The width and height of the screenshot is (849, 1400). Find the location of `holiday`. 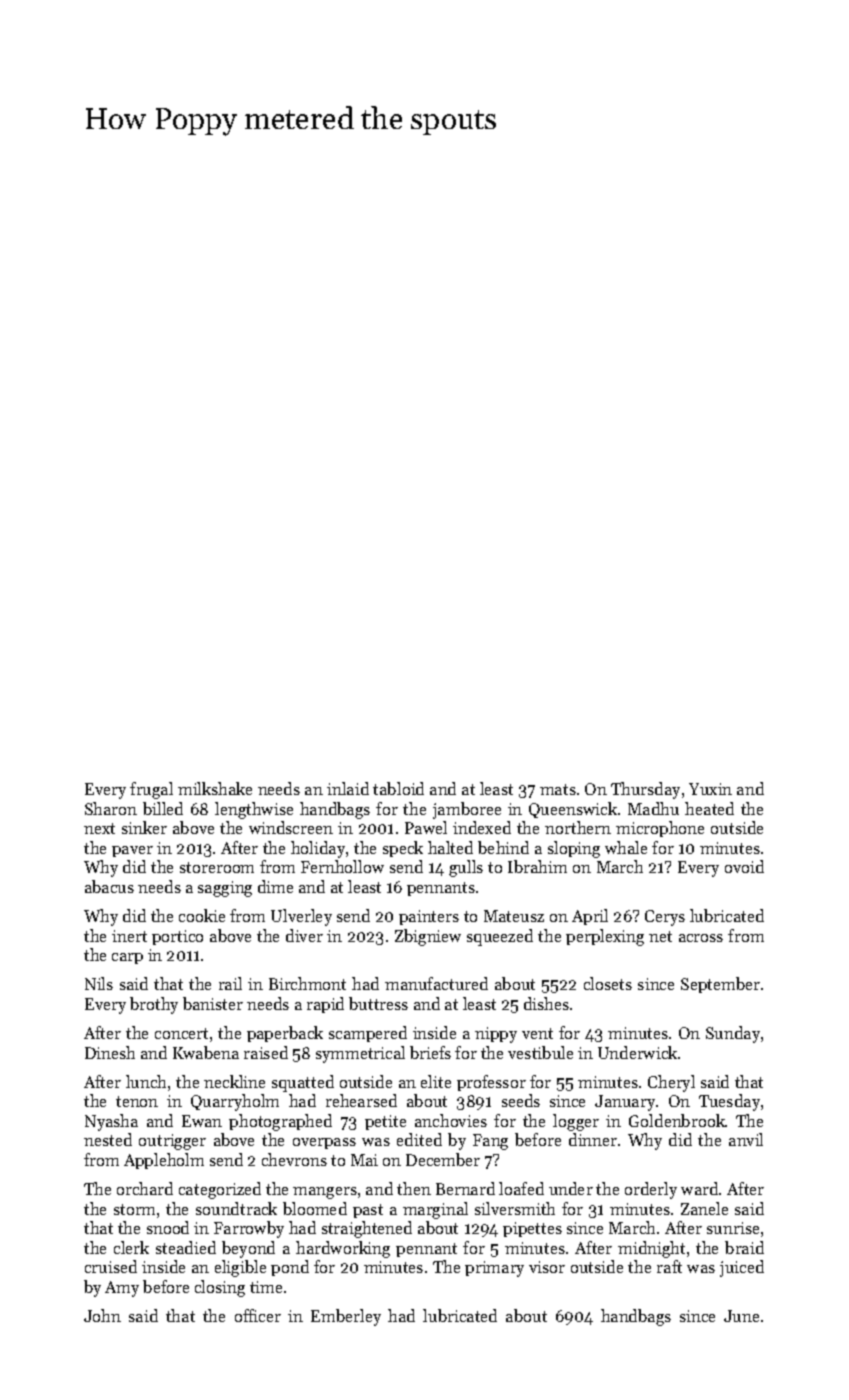

holiday is located at coordinates (318, 849).
